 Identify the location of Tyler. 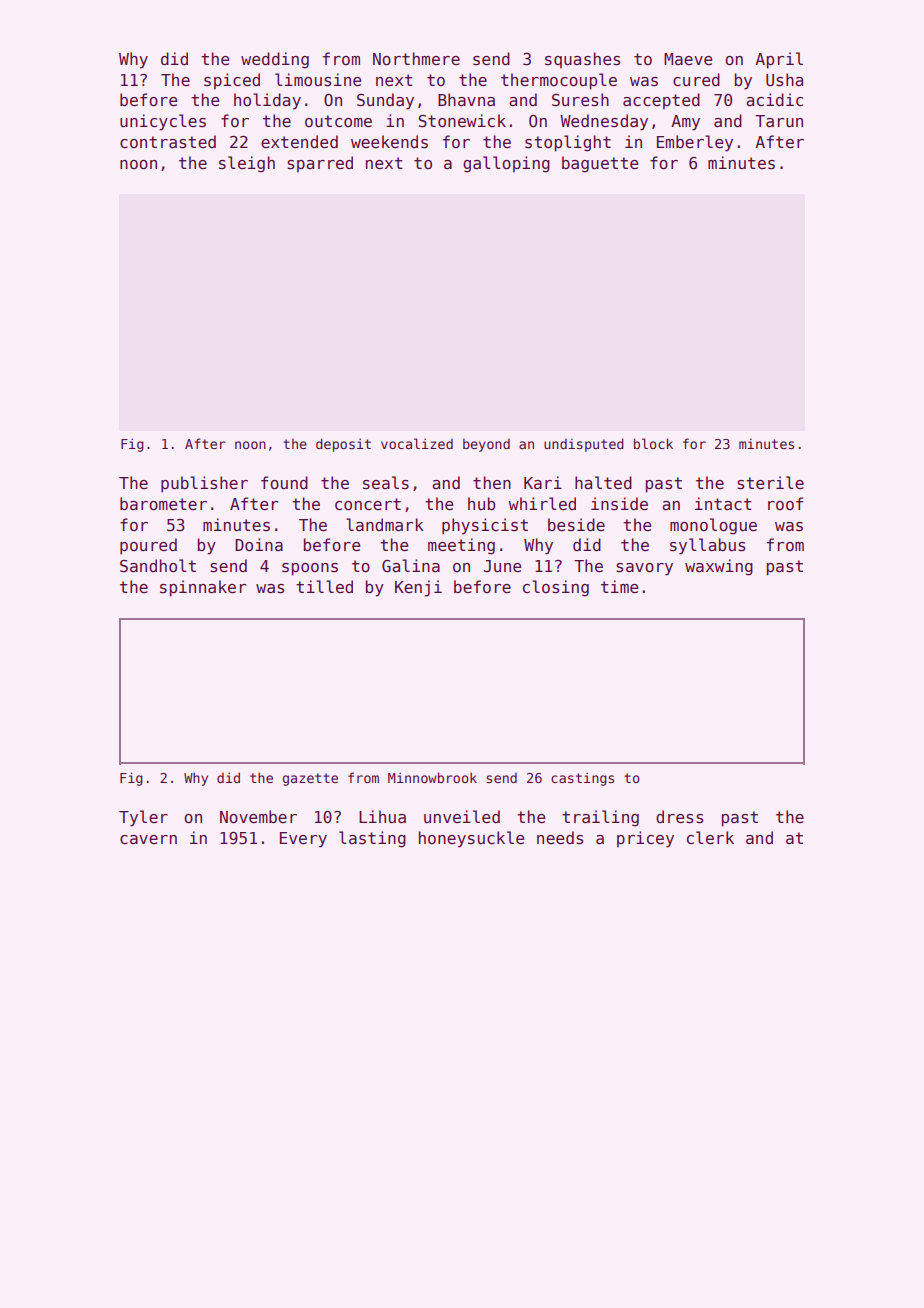
(143, 818).
